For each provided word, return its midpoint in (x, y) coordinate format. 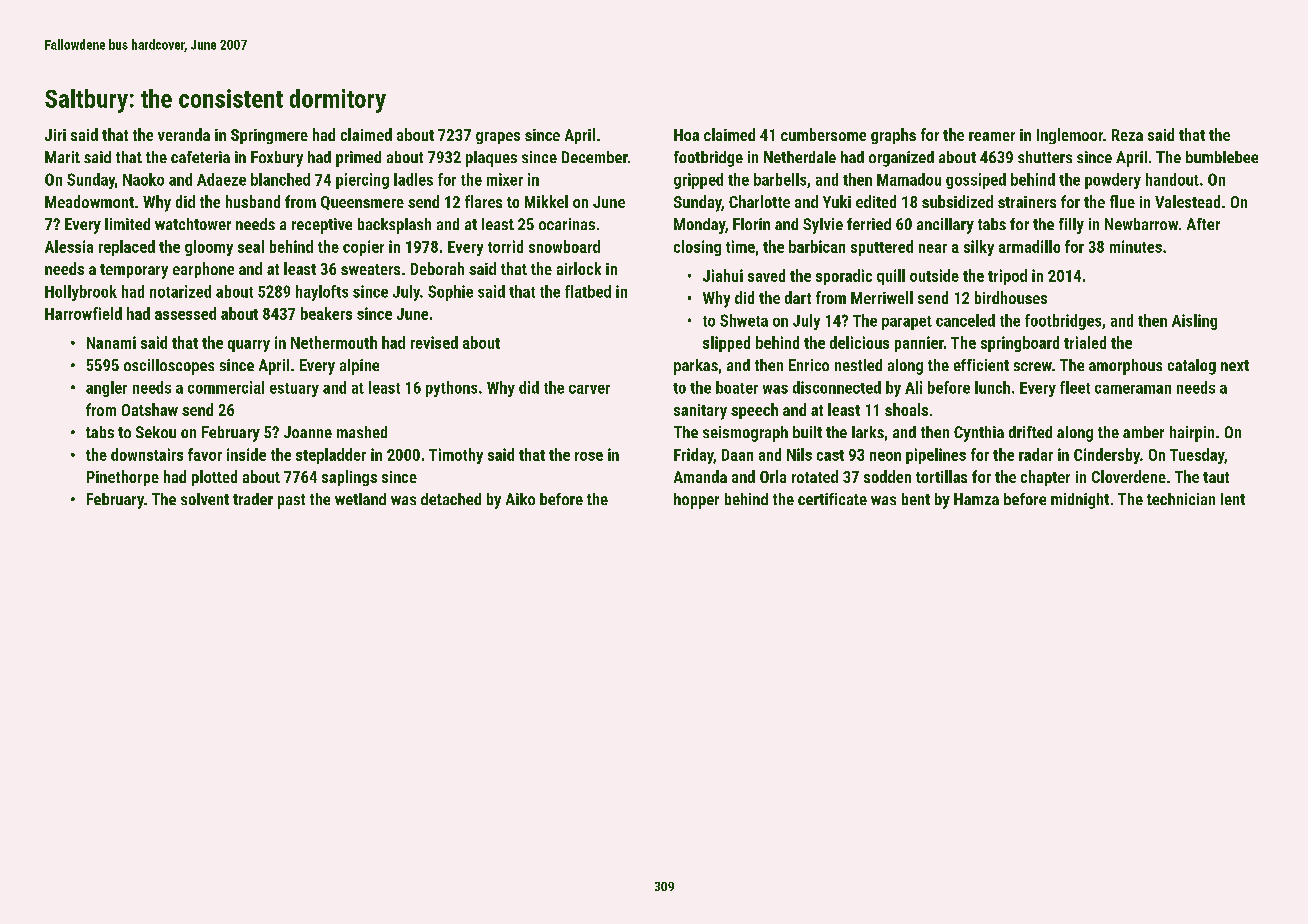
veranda (184, 134)
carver (589, 389)
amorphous (1125, 367)
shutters (1045, 157)
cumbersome (823, 134)
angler (106, 389)
